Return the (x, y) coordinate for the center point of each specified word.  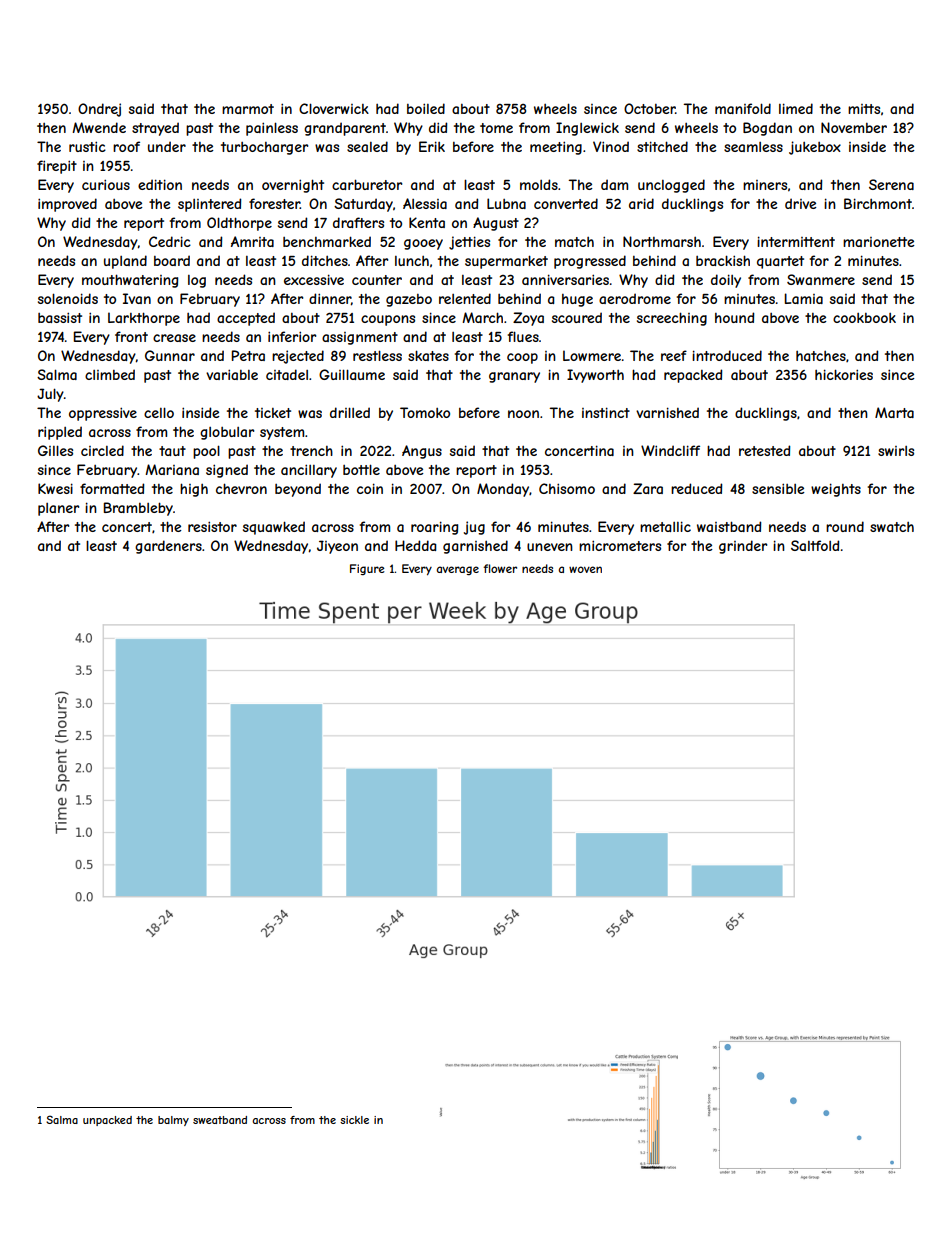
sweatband (220, 1120)
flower (500, 568)
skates (428, 355)
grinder (743, 547)
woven (585, 569)
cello (159, 412)
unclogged (671, 186)
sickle (354, 1120)
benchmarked (327, 241)
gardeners (168, 547)
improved (67, 205)
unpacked (107, 1121)
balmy (173, 1121)
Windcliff (670, 450)
